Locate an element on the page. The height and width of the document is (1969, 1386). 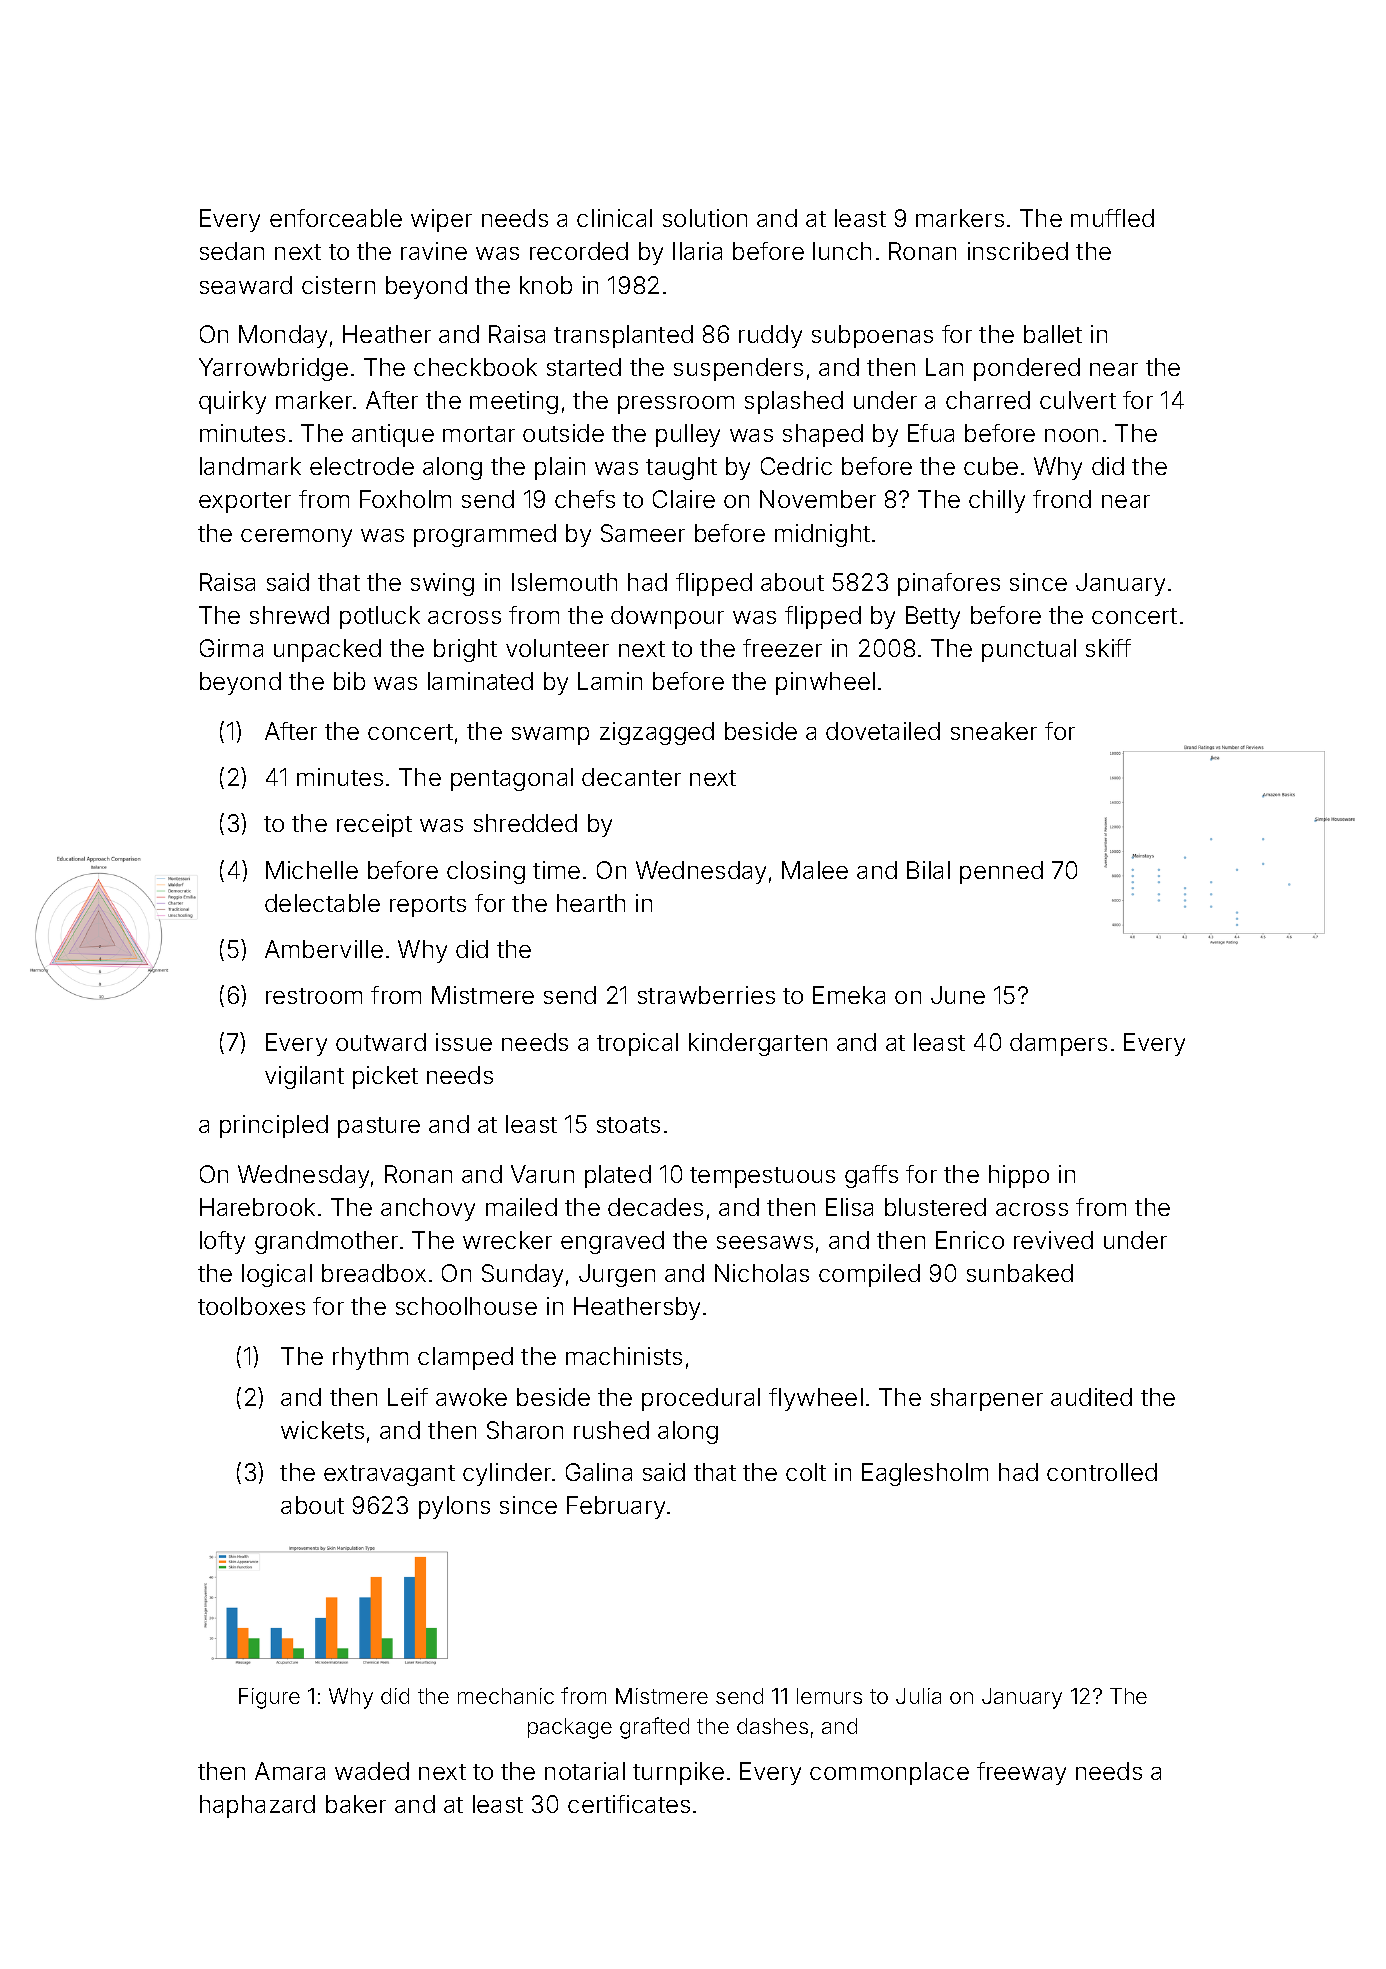
strawberries is located at coordinates (706, 995).
